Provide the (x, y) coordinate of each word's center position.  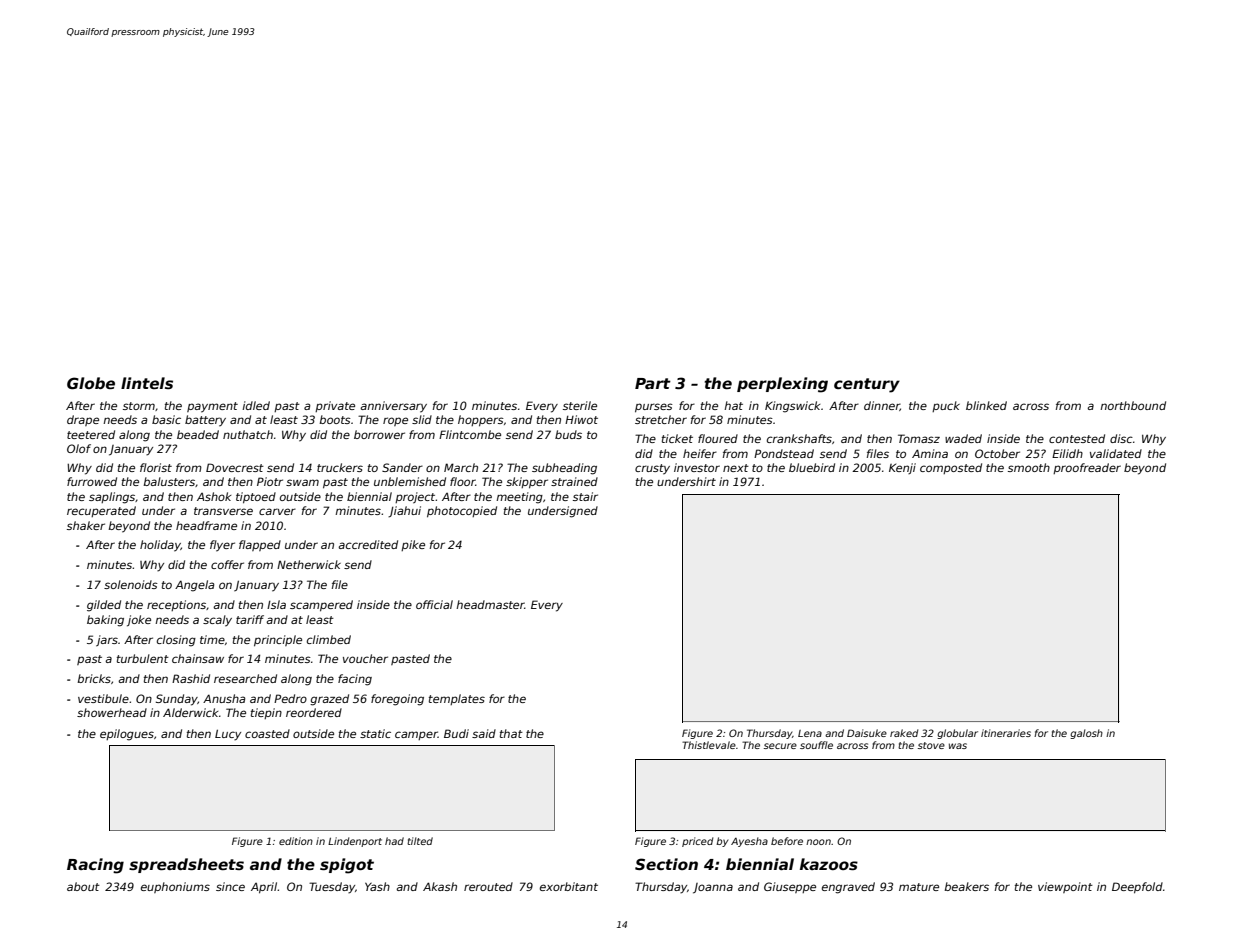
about (83, 886)
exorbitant (569, 886)
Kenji (902, 468)
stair (585, 496)
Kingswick (792, 407)
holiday (160, 546)
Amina (930, 453)
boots (335, 419)
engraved (848, 888)
